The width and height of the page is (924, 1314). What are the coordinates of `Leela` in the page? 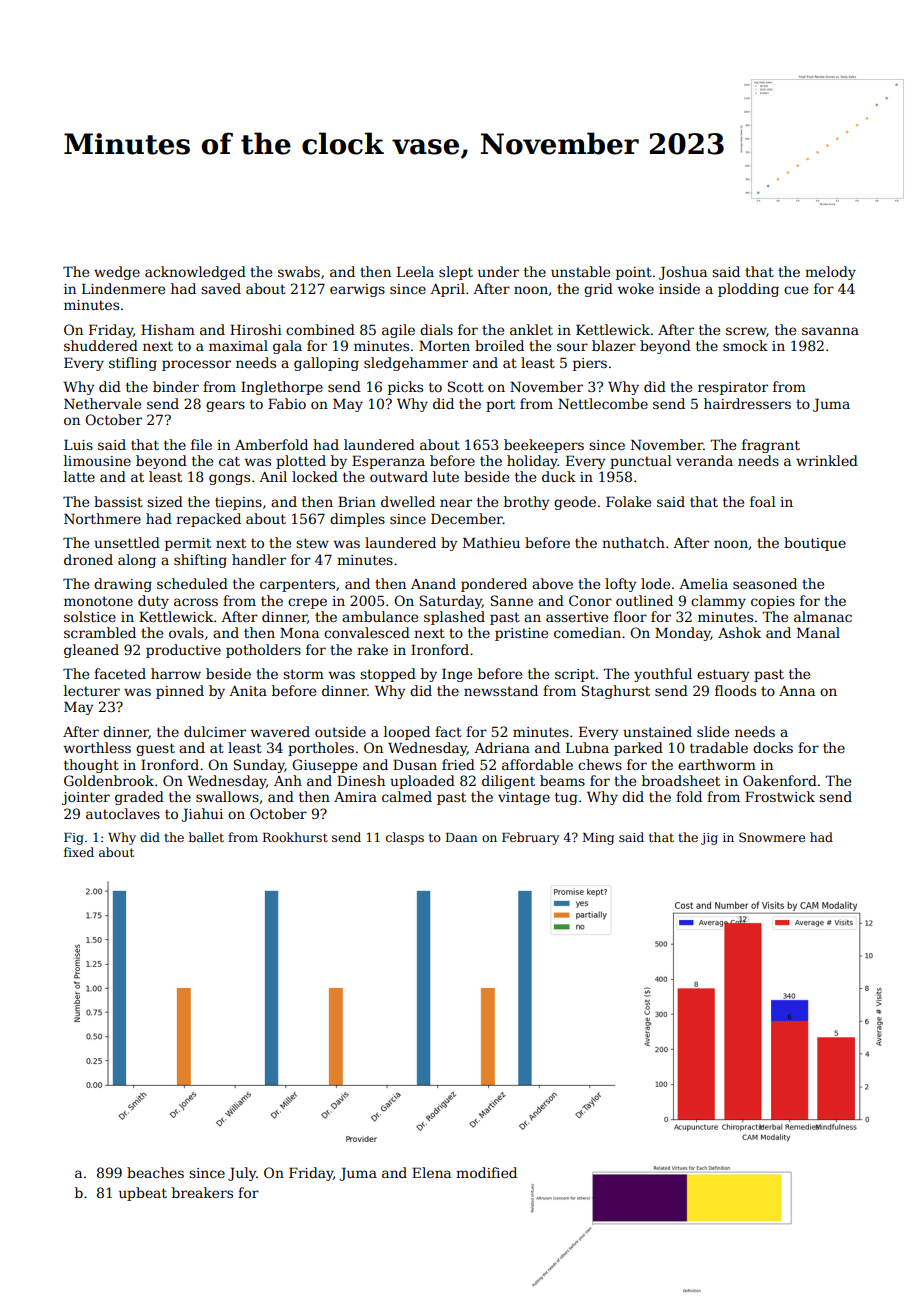 It's located at (415, 271).
